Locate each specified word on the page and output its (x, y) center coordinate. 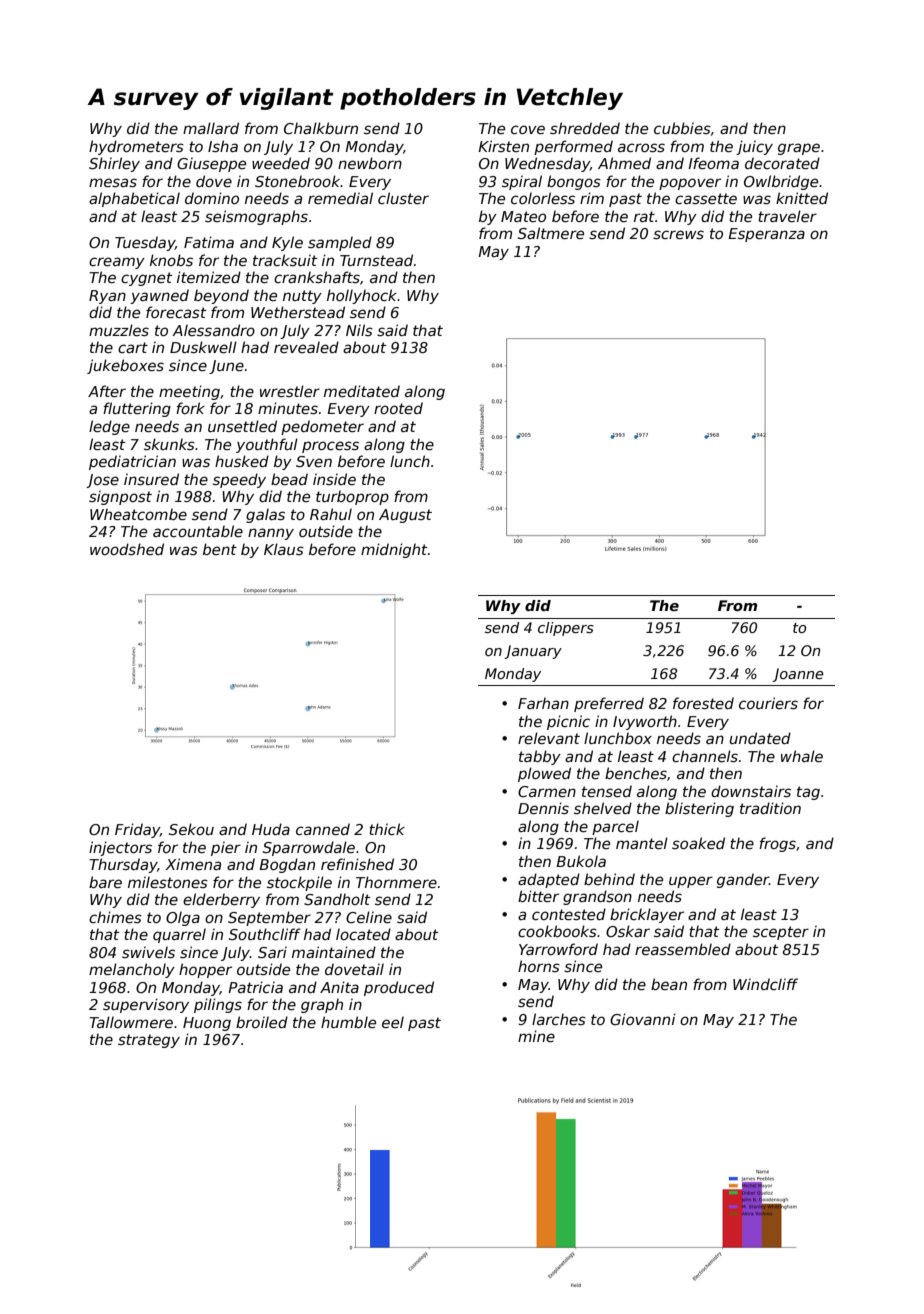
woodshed (127, 549)
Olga (183, 918)
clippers (566, 629)
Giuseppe (211, 164)
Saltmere (551, 233)
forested (703, 703)
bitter (538, 896)
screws (678, 234)
